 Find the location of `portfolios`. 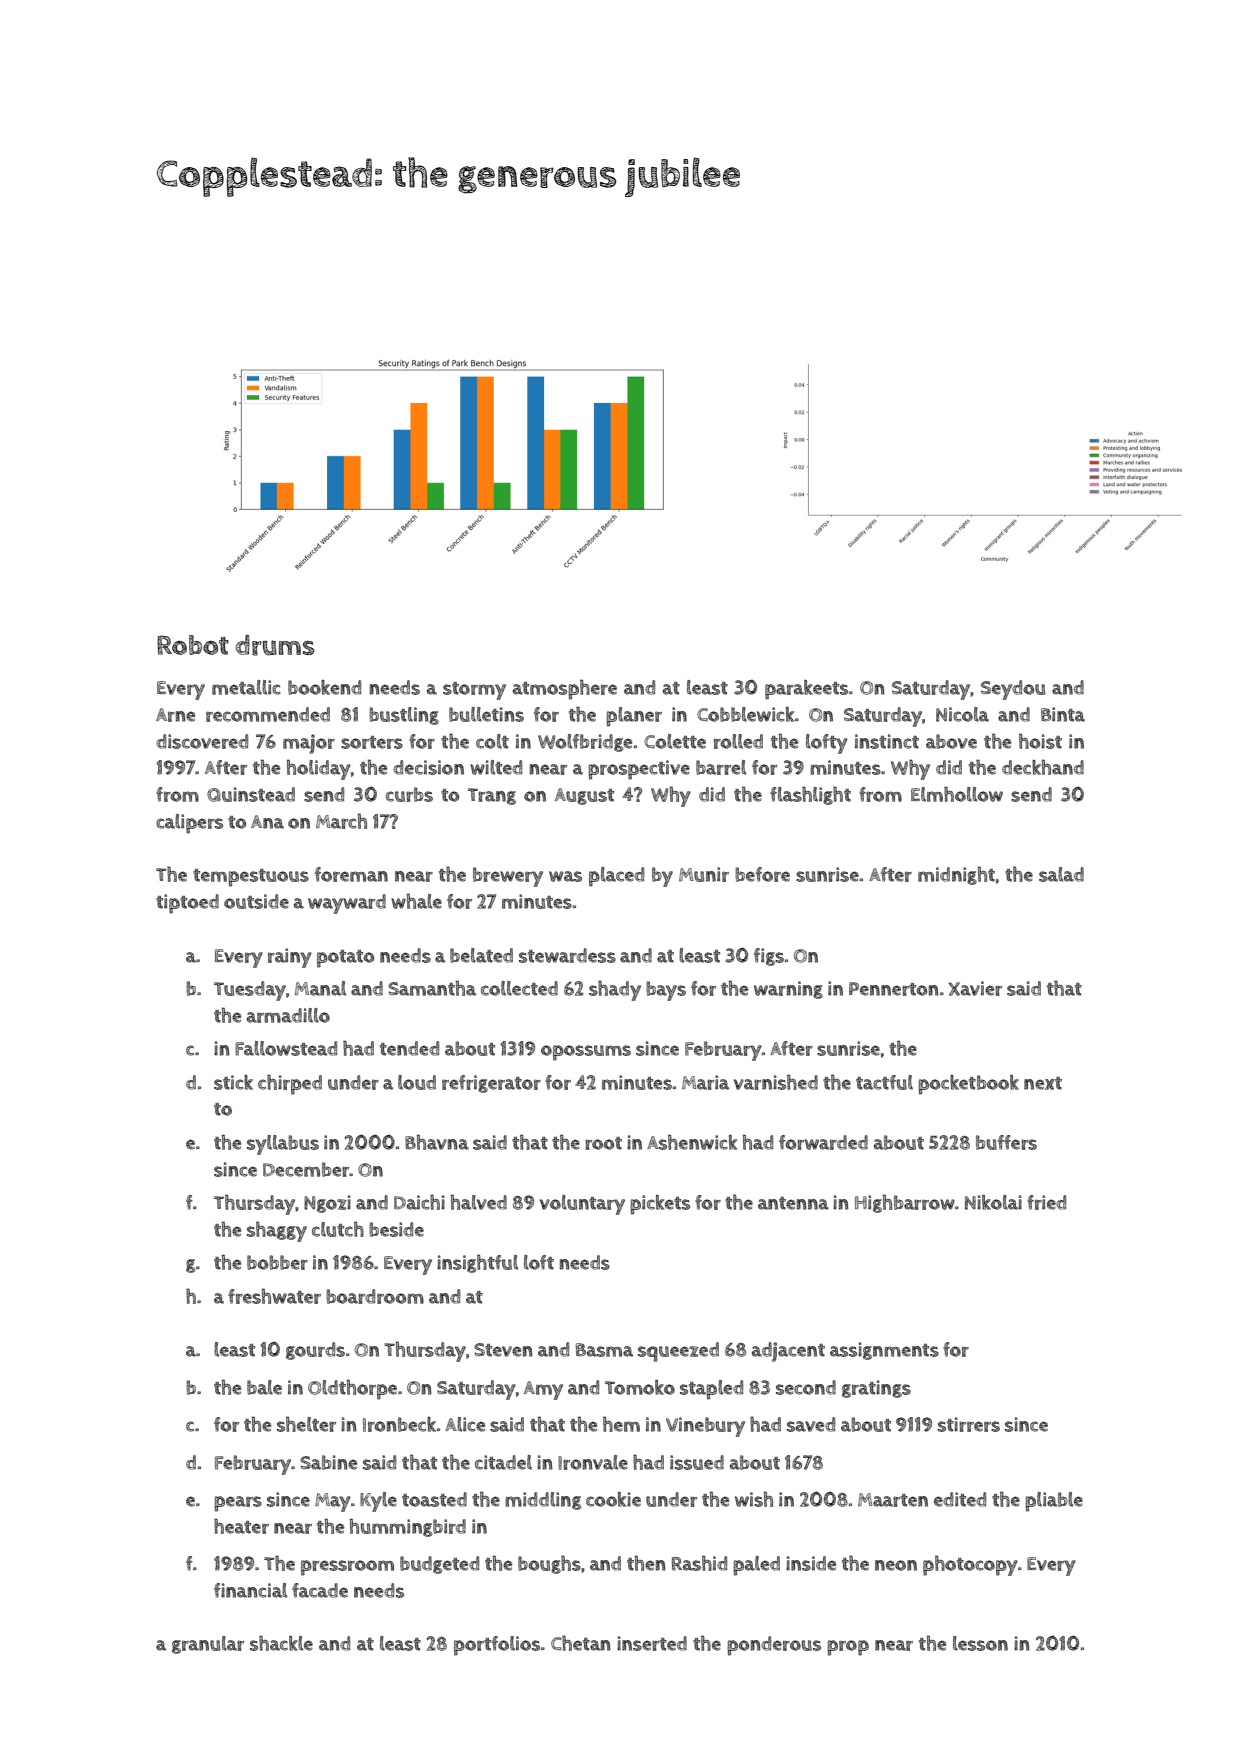

portfolios is located at coordinates (497, 1646).
